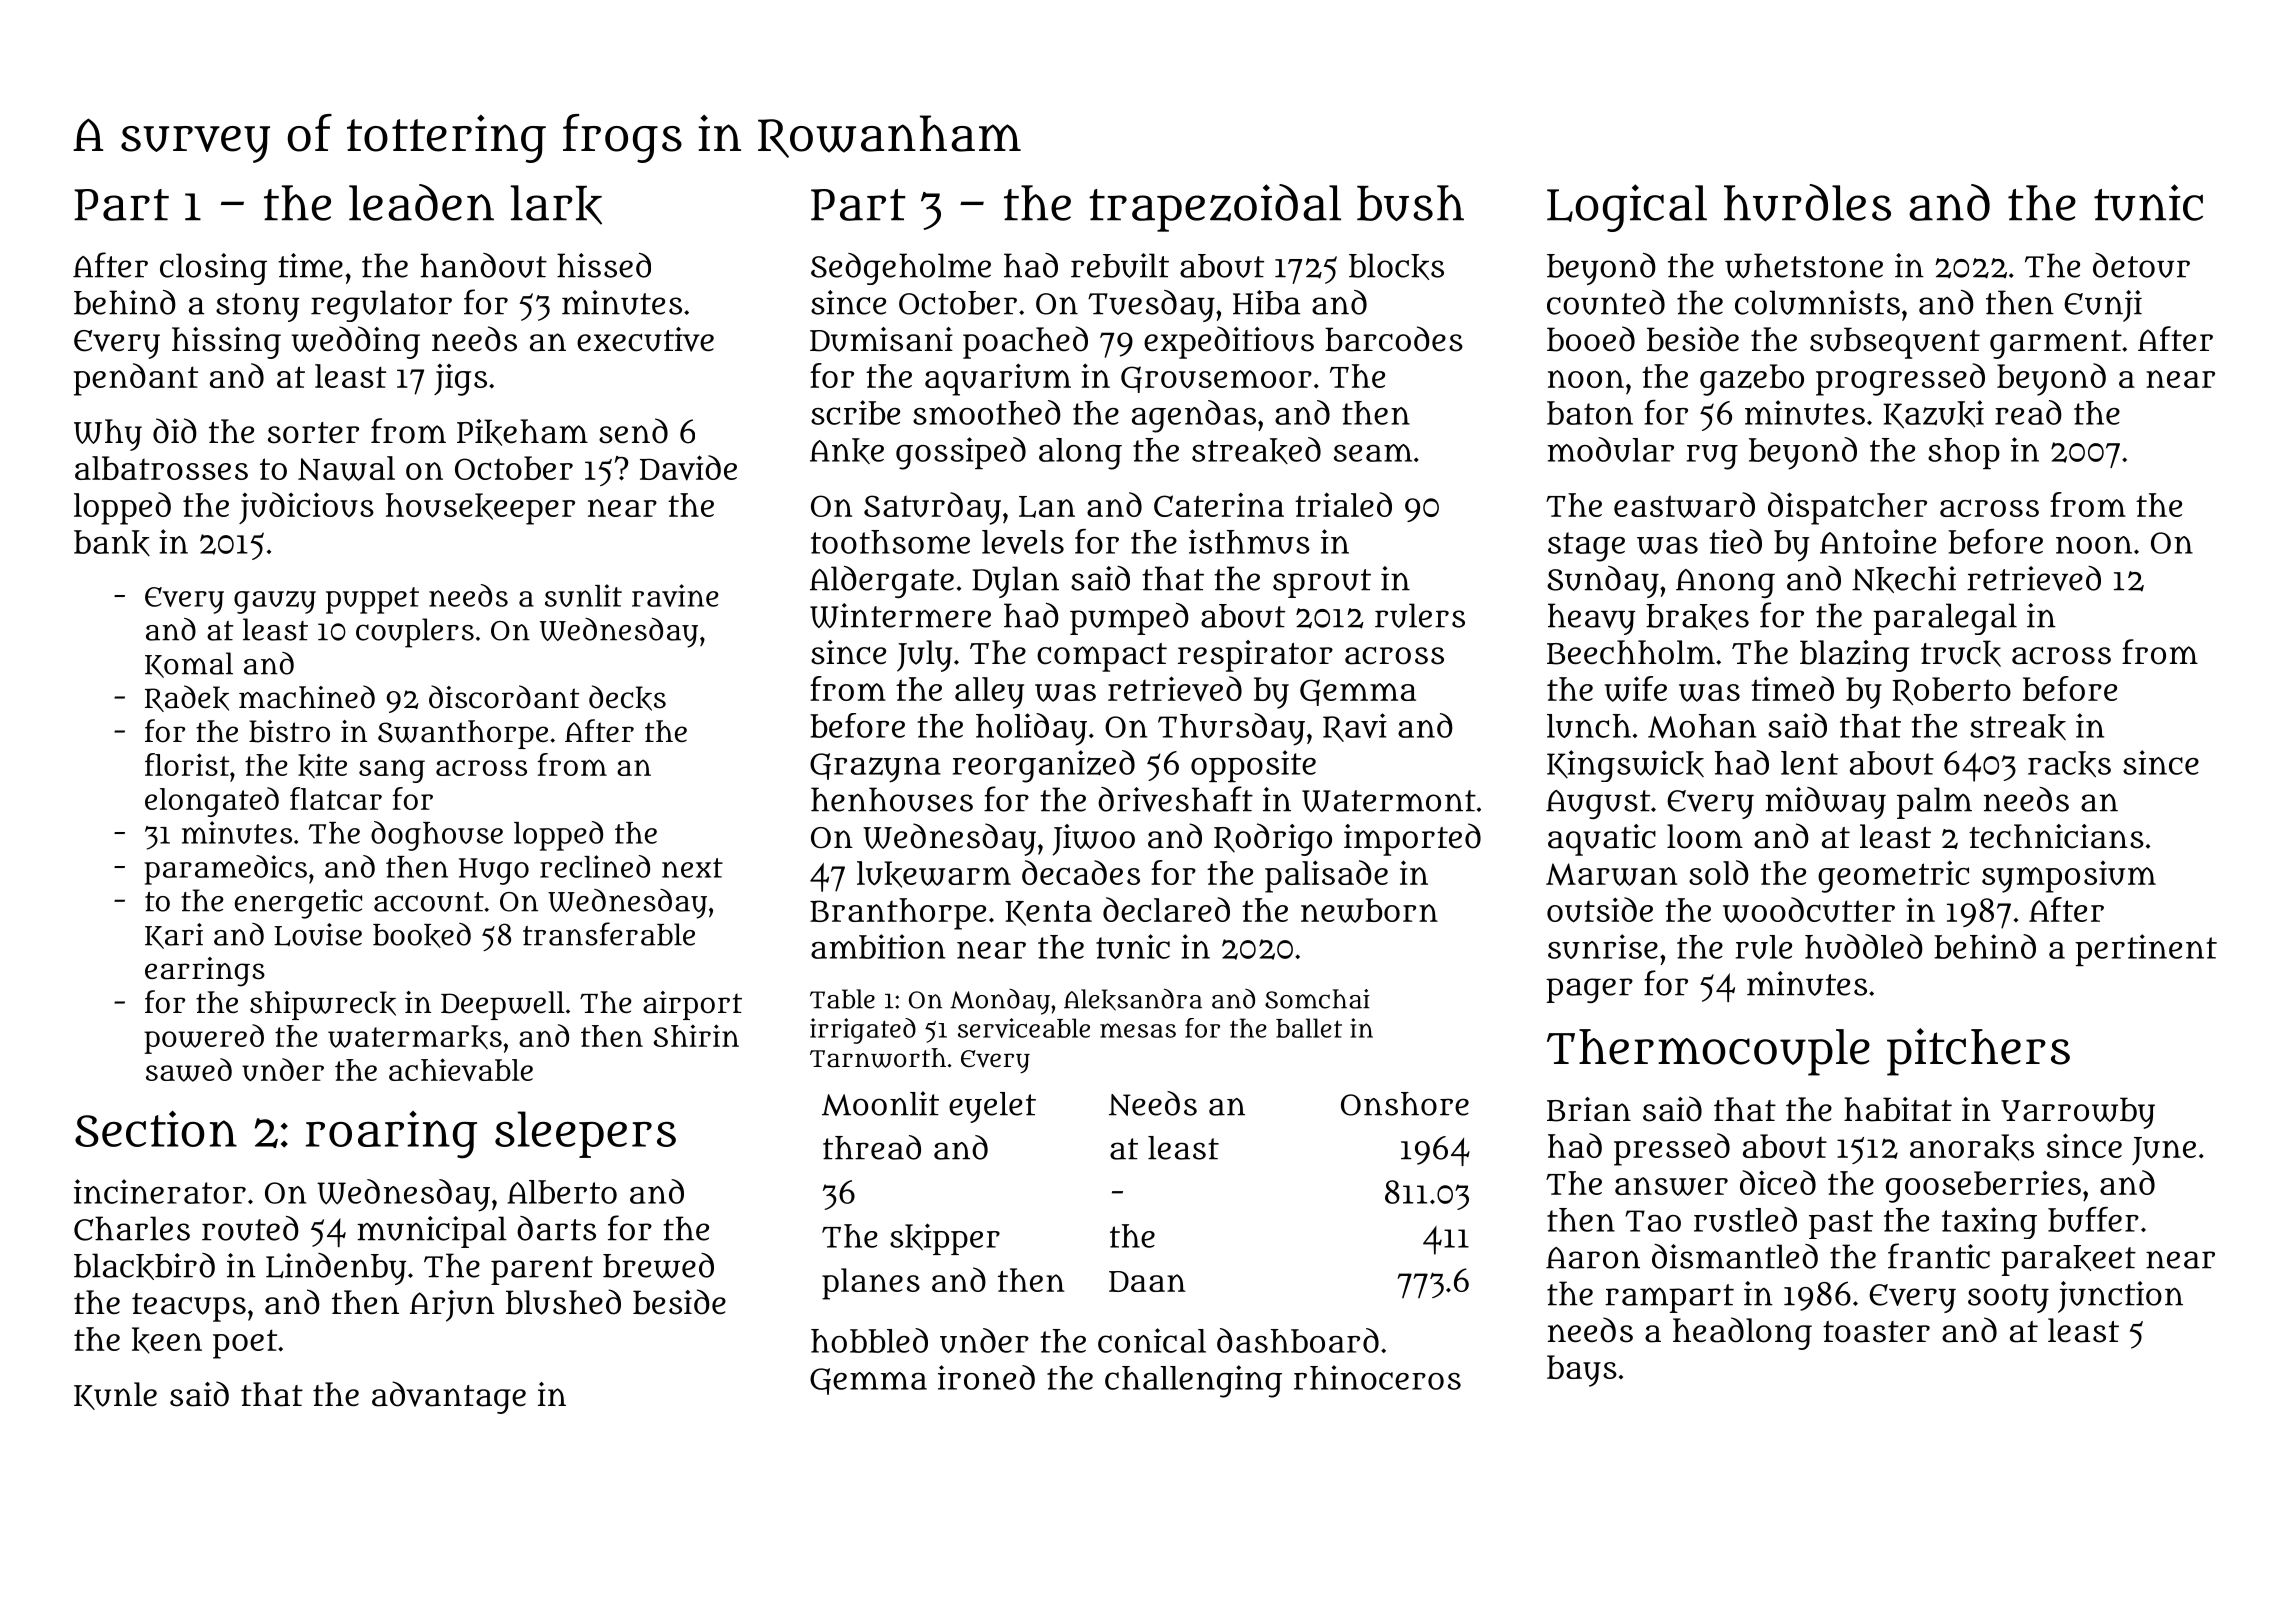 The width and height of the screenshot is (2292, 1620). Describe the element at coordinates (1166, 909) in the screenshot. I see `declared` at that location.
